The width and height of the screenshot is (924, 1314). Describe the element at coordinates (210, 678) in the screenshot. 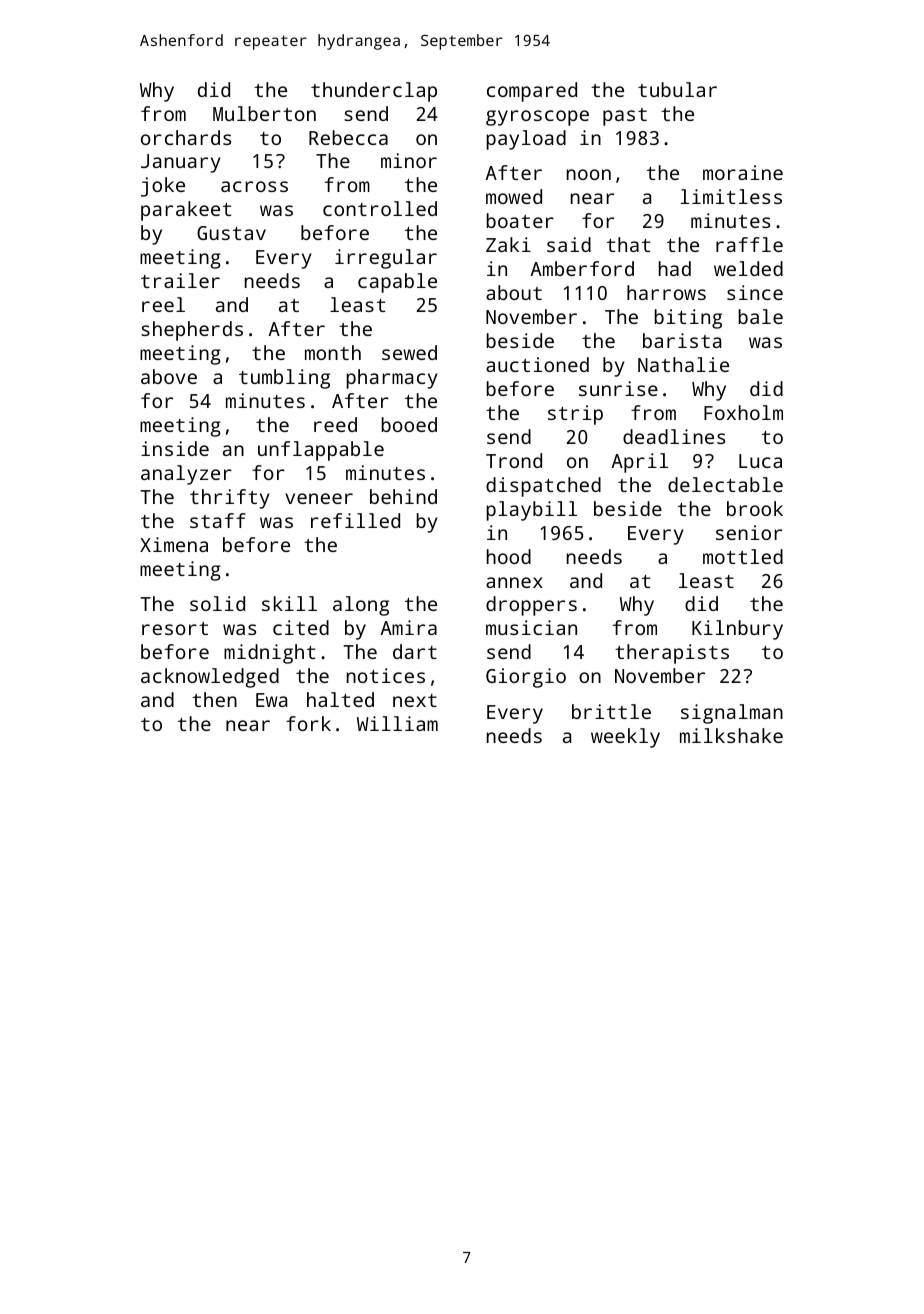

I see `acknowledged` at that location.
